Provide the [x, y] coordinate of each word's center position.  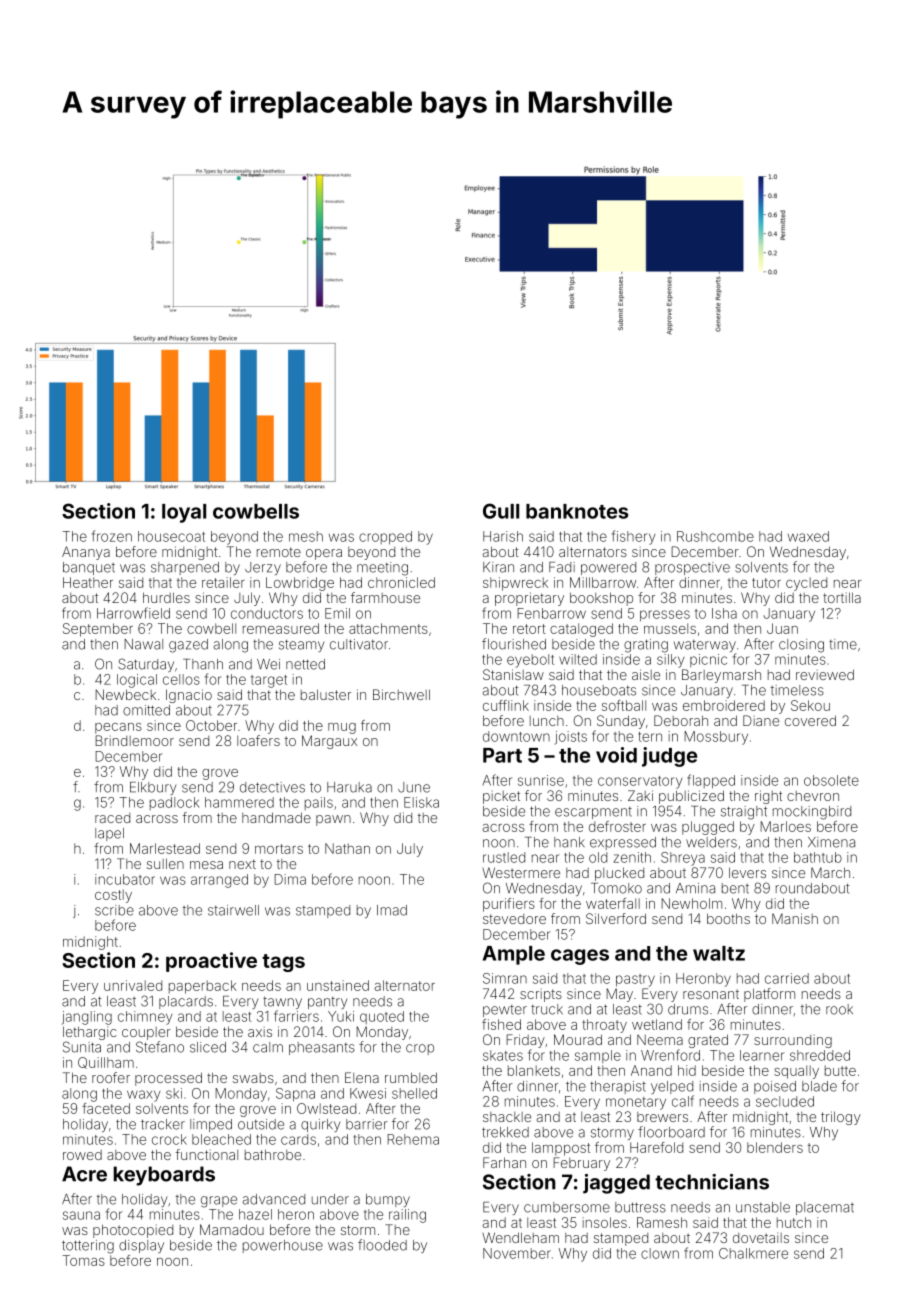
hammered [239, 802]
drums [688, 1009]
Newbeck [125, 694]
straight [744, 813]
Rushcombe [715, 536]
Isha [724, 613]
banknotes [577, 511]
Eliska [421, 802]
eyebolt [530, 661]
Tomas [83, 1260]
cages [580, 957]
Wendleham [520, 1237]
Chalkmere [753, 1253]
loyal [184, 513]
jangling [87, 1018]
